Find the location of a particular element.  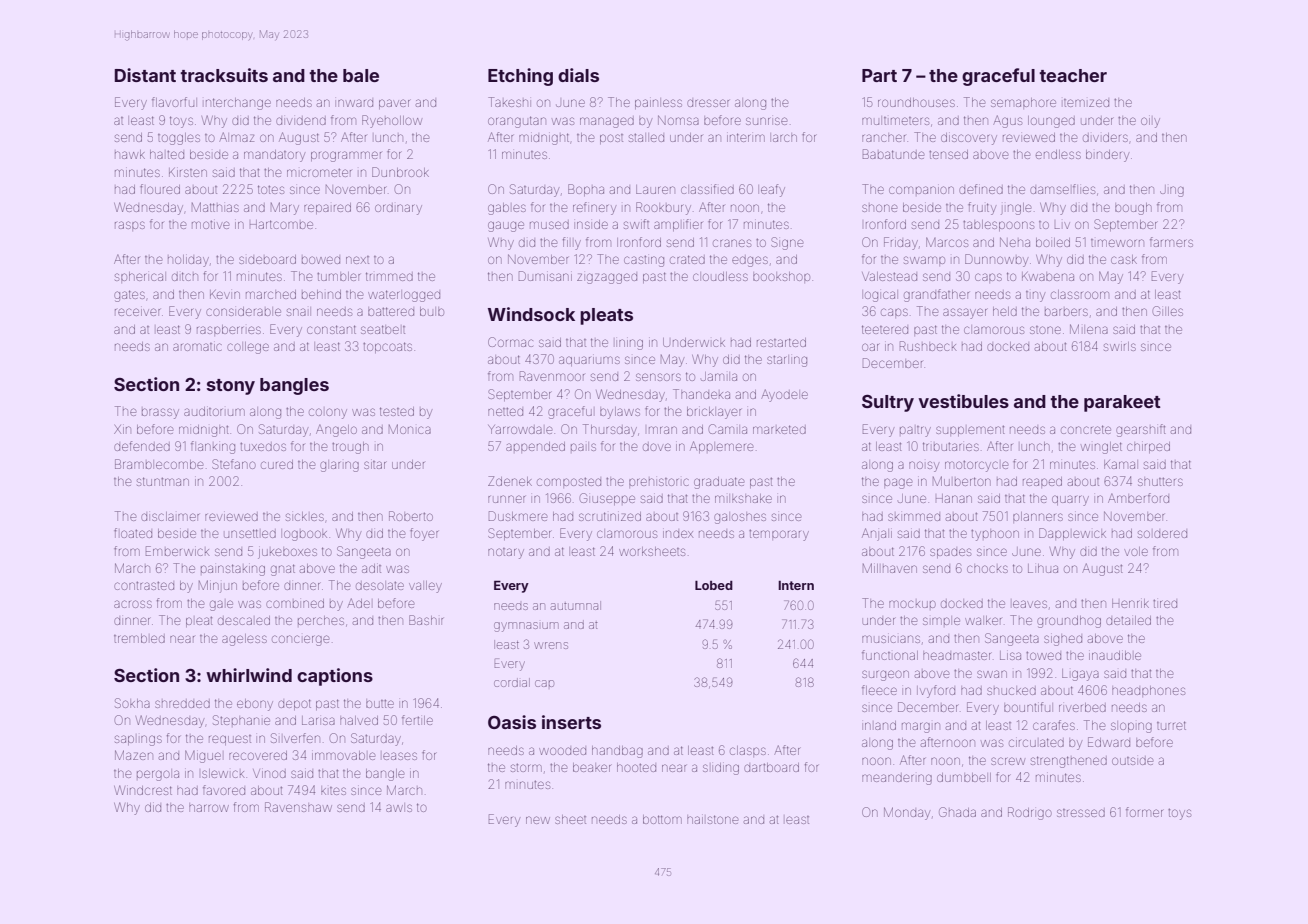

classroom is located at coordinates (1080, 294).
